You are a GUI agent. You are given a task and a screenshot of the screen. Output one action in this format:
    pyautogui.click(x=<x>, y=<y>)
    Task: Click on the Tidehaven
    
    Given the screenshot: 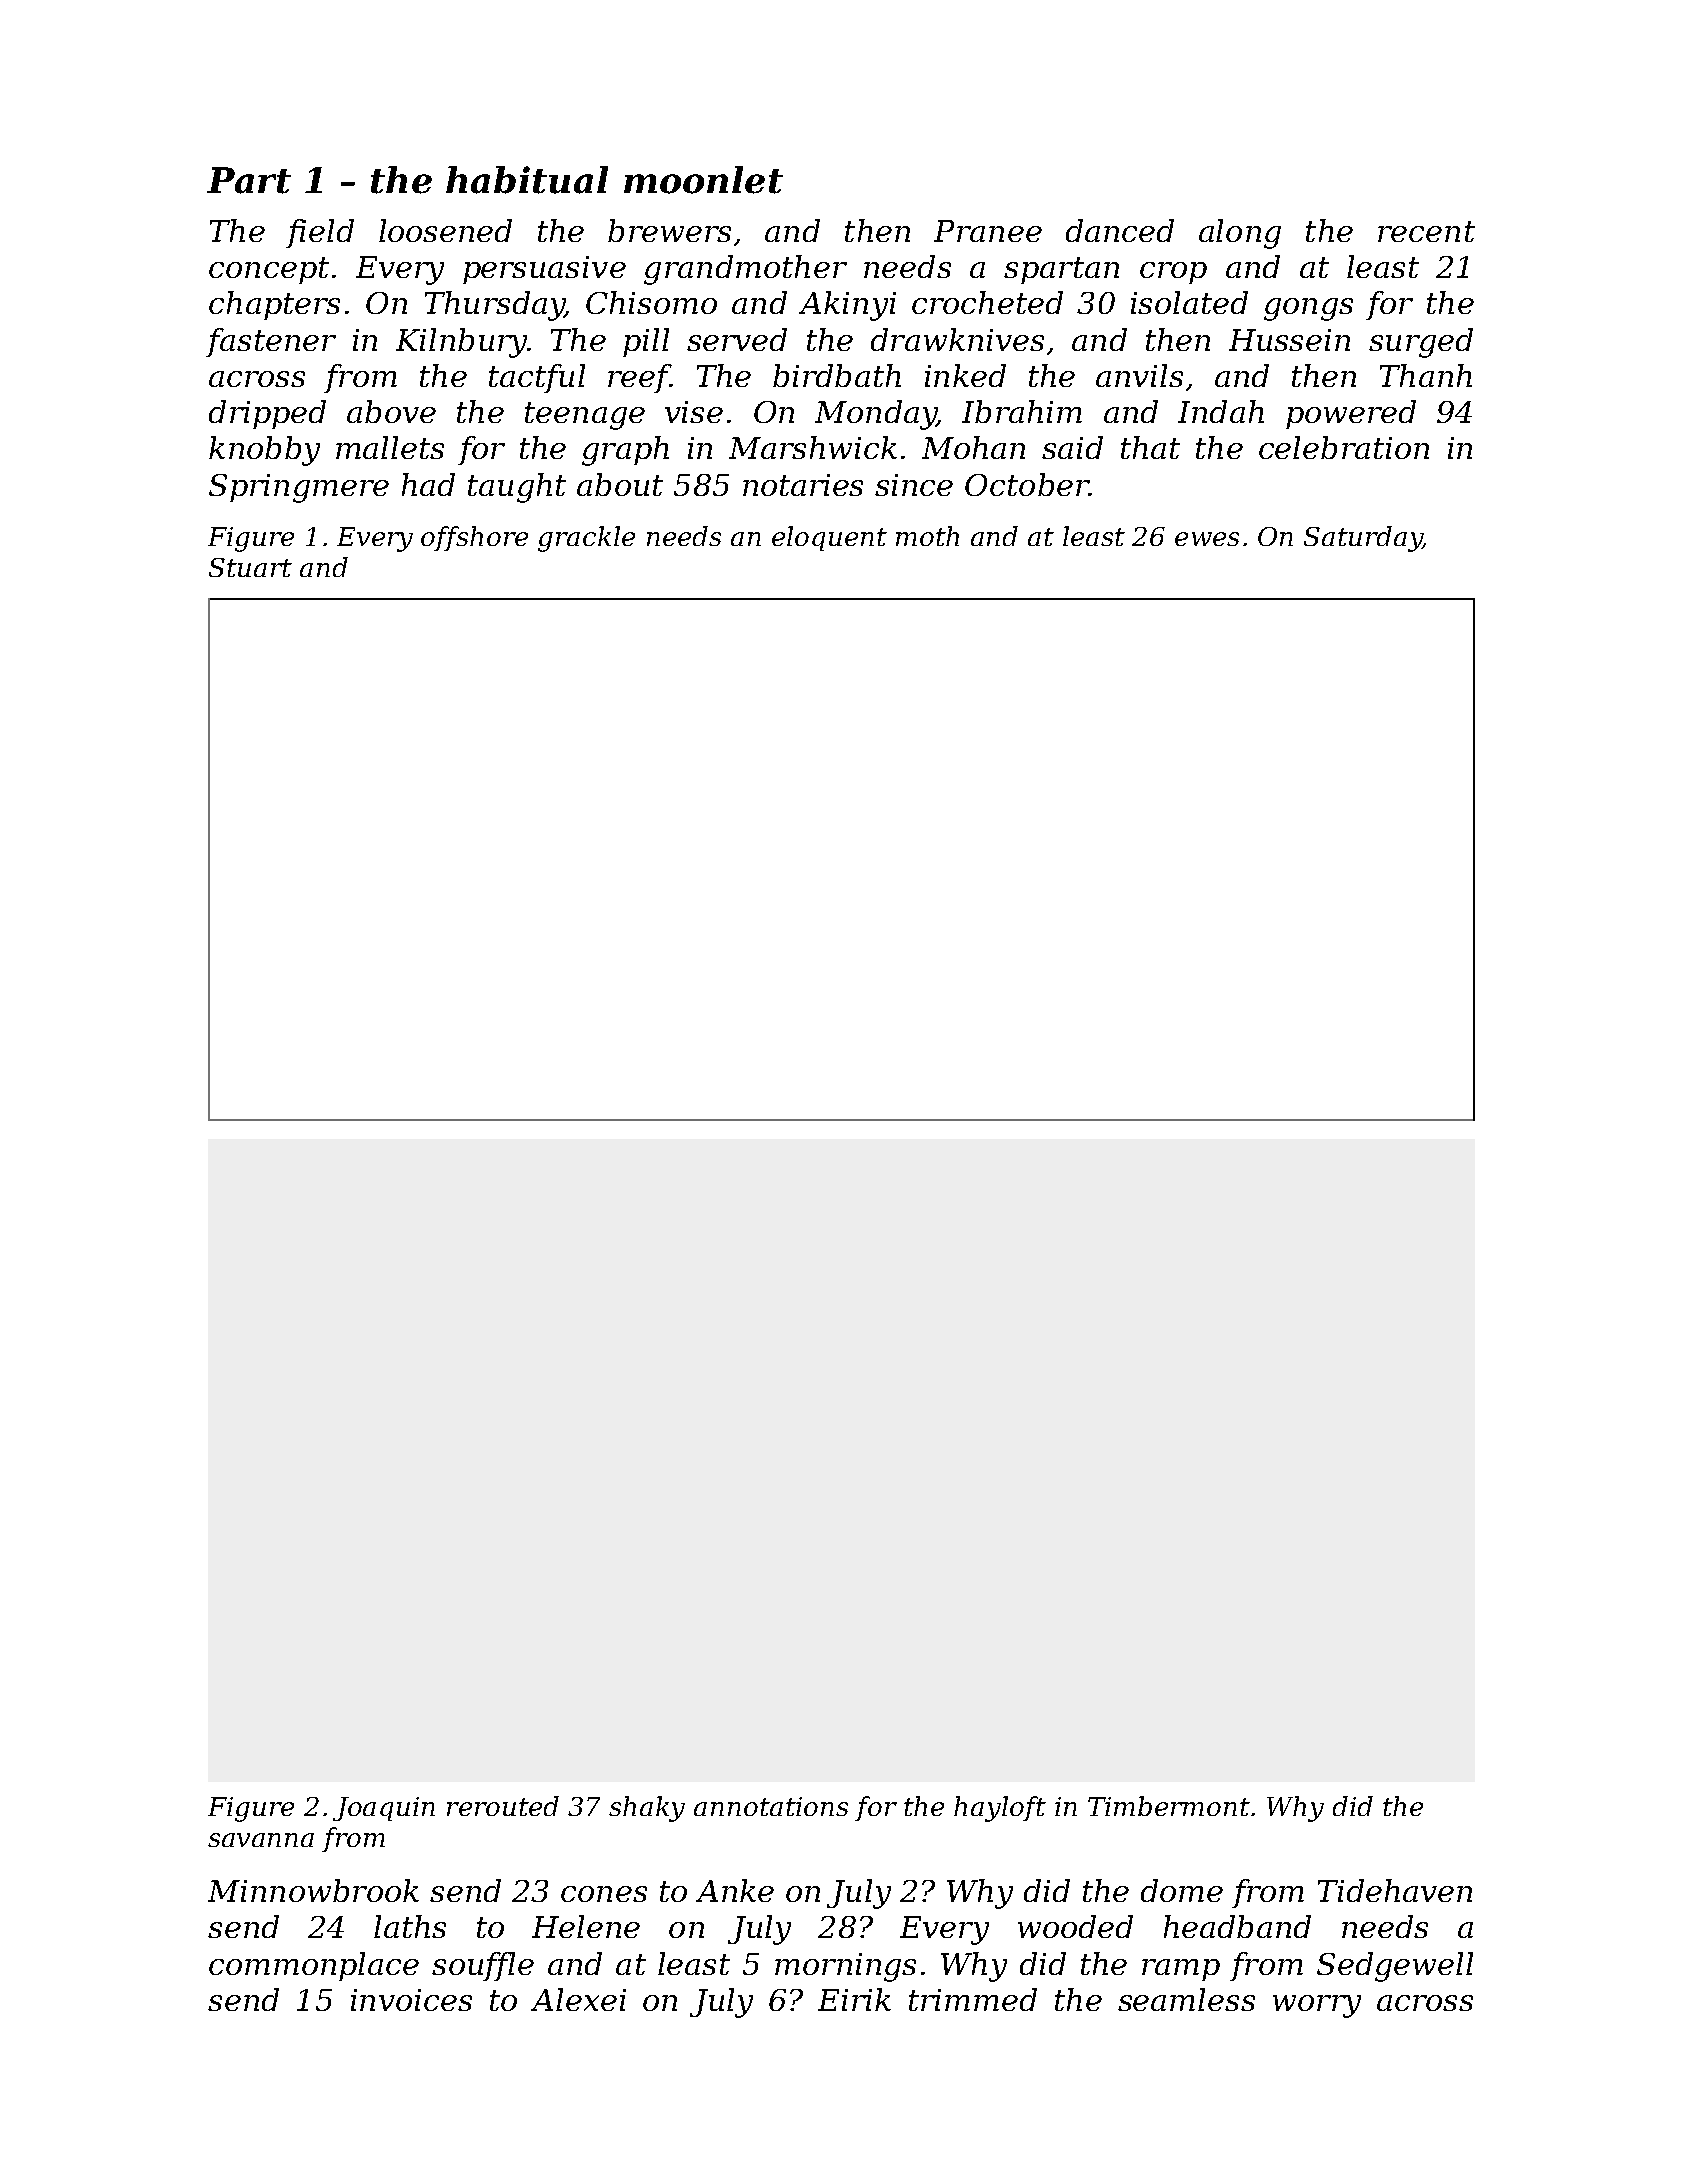 What is the action you would take?
    pyautogui.click(x=1395, y=1890)
